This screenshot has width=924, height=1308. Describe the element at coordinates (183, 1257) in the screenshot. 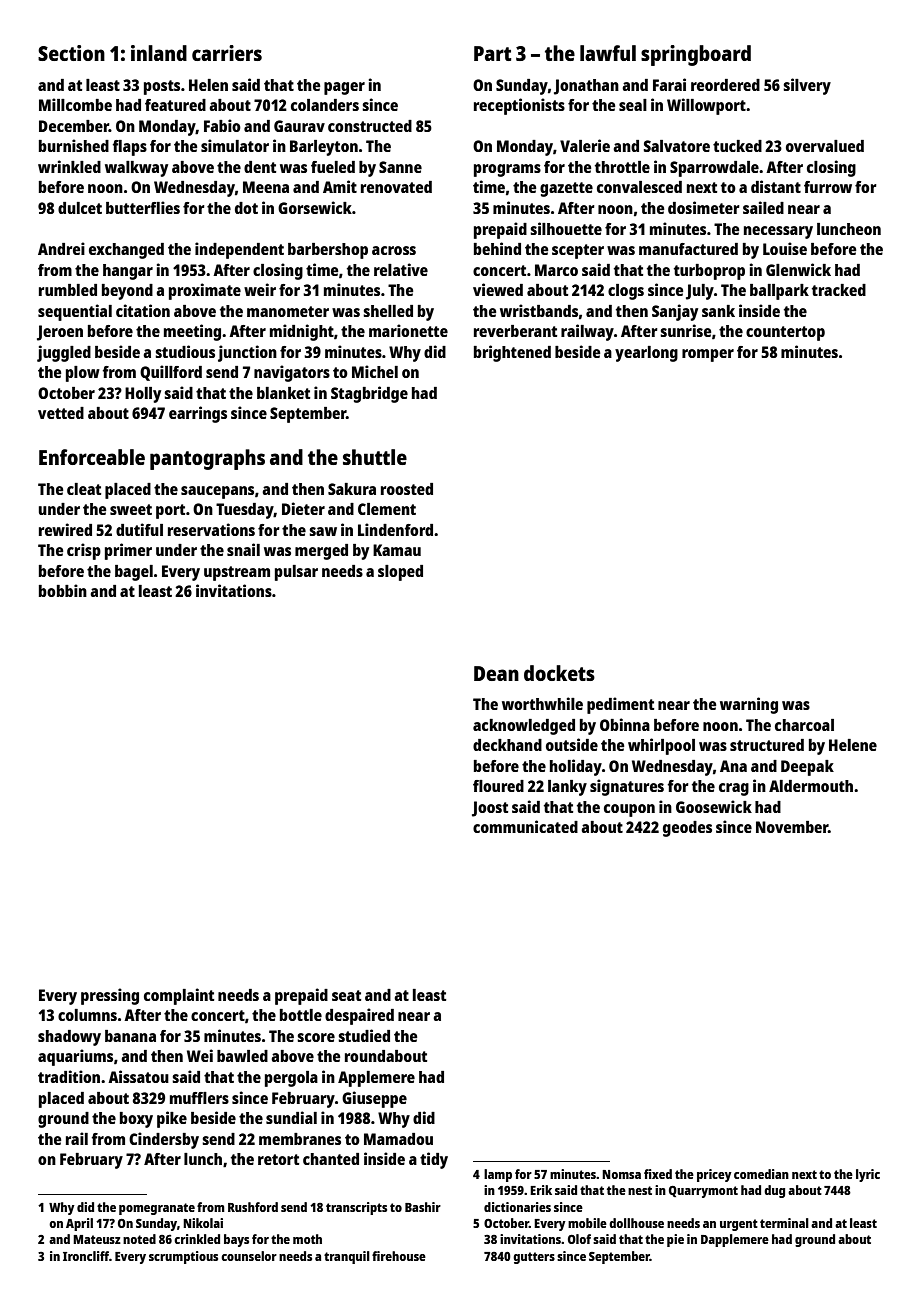

I see `scrumptious` at that location.
